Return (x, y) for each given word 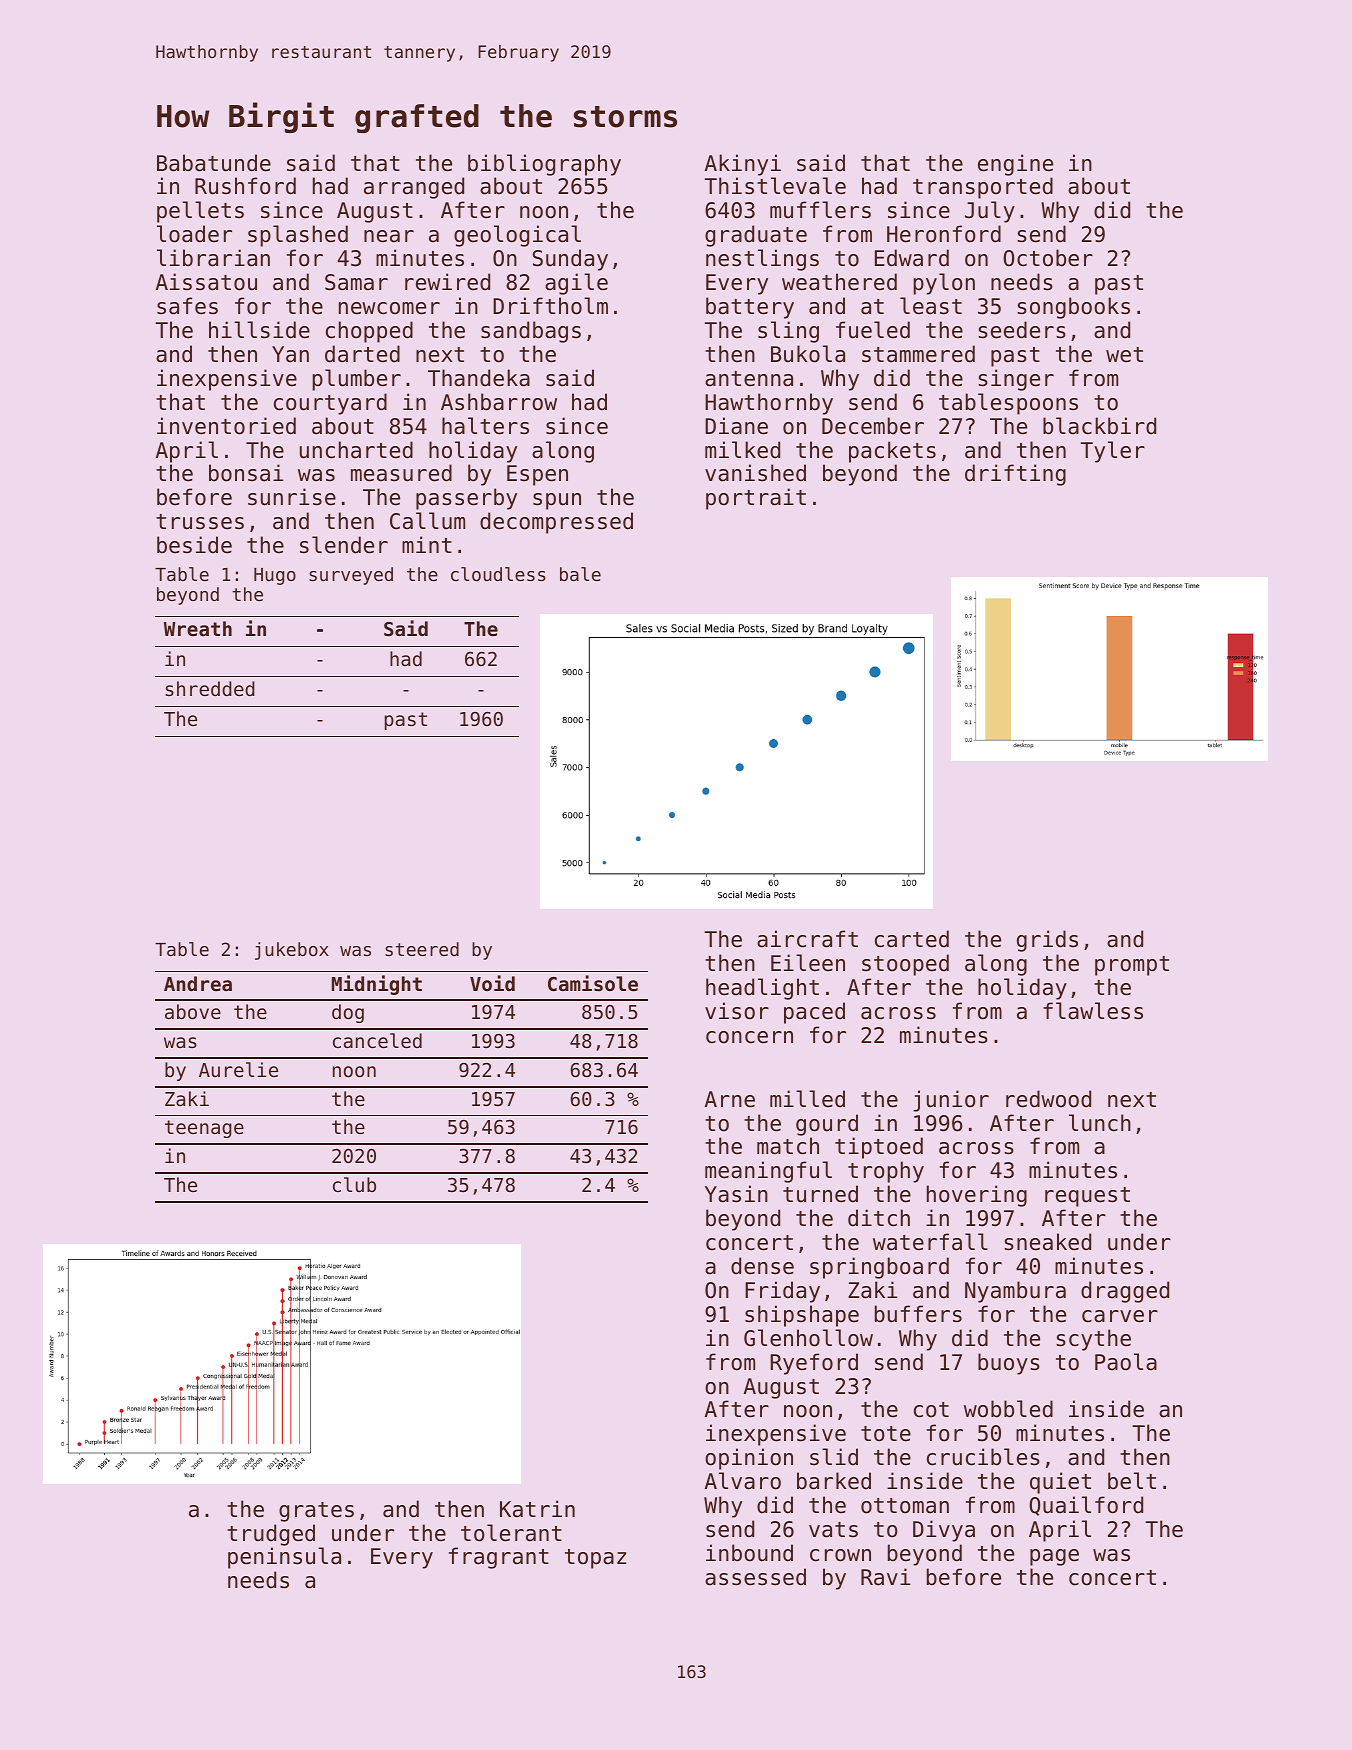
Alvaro (743, 1481)
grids (1047, 941)
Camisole (593, 983)
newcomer (389, 308)
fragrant (499, 1558)
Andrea (198, 983)
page (1054, 1557)
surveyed (351, 576)
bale (580, 574)
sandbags (531, 332)
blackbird (1099, 426)
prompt (1132, 966)
